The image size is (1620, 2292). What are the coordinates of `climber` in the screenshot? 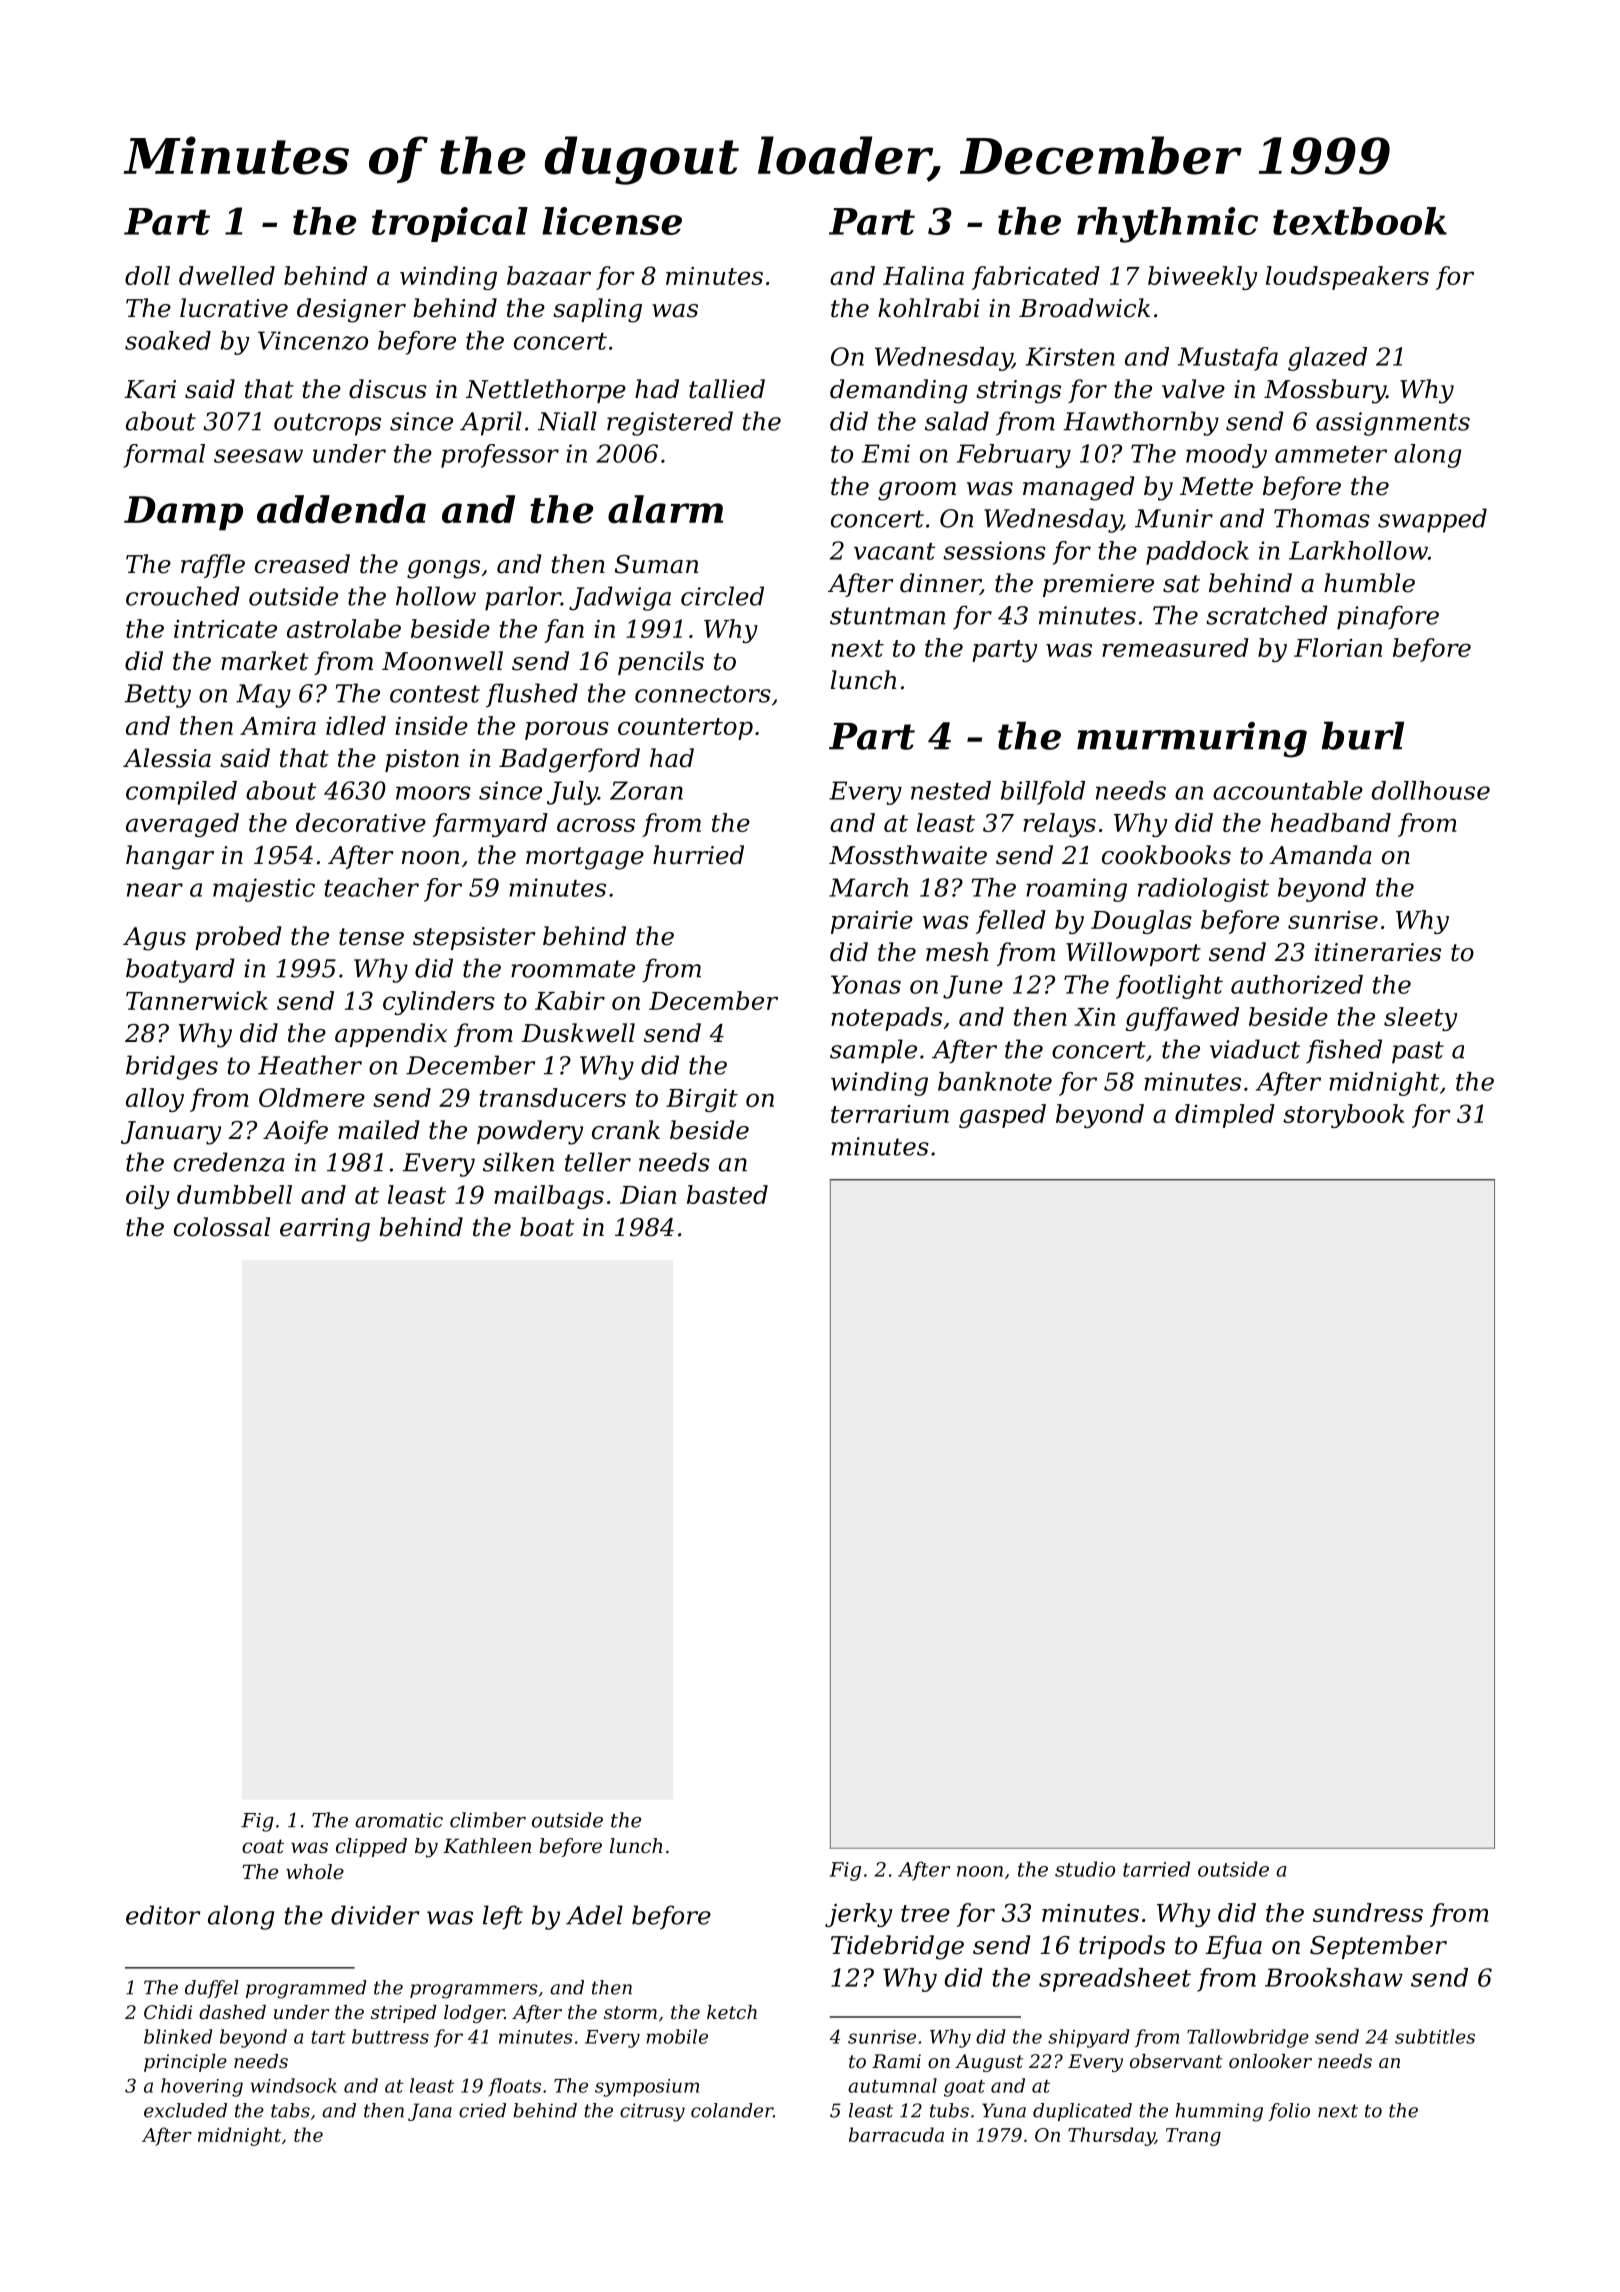 It's located at (488, 1820).
